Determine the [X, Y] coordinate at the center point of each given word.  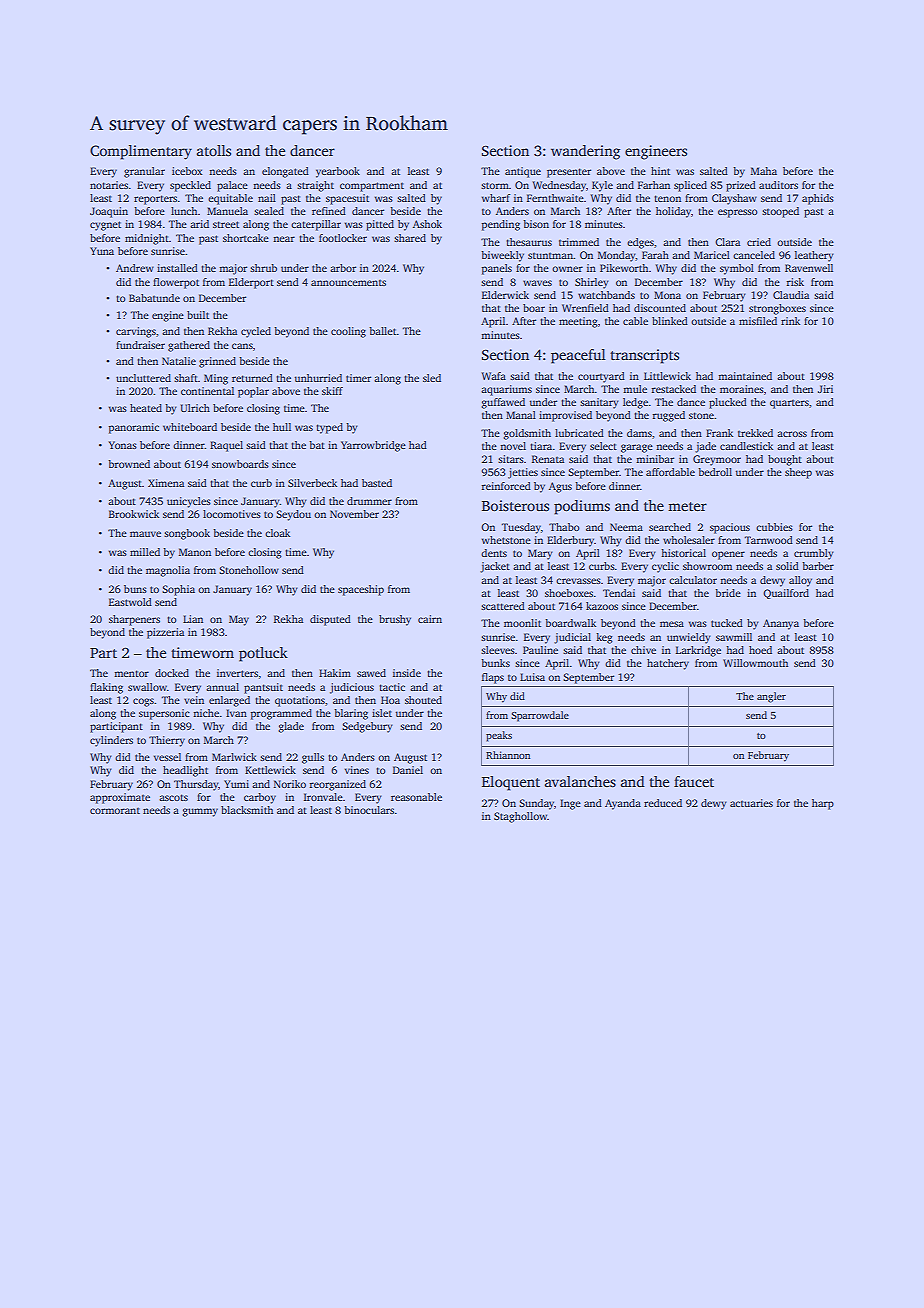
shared [410, 238]
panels [497, 269]
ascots [173, 797]
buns [135, 589]
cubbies [774, 527]
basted [377, 483]
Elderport [251, 283]
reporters [155, 200]
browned [129, 464]
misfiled [758, 321]
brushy [395, 620]
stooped [780, 212]
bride [728, 593]
